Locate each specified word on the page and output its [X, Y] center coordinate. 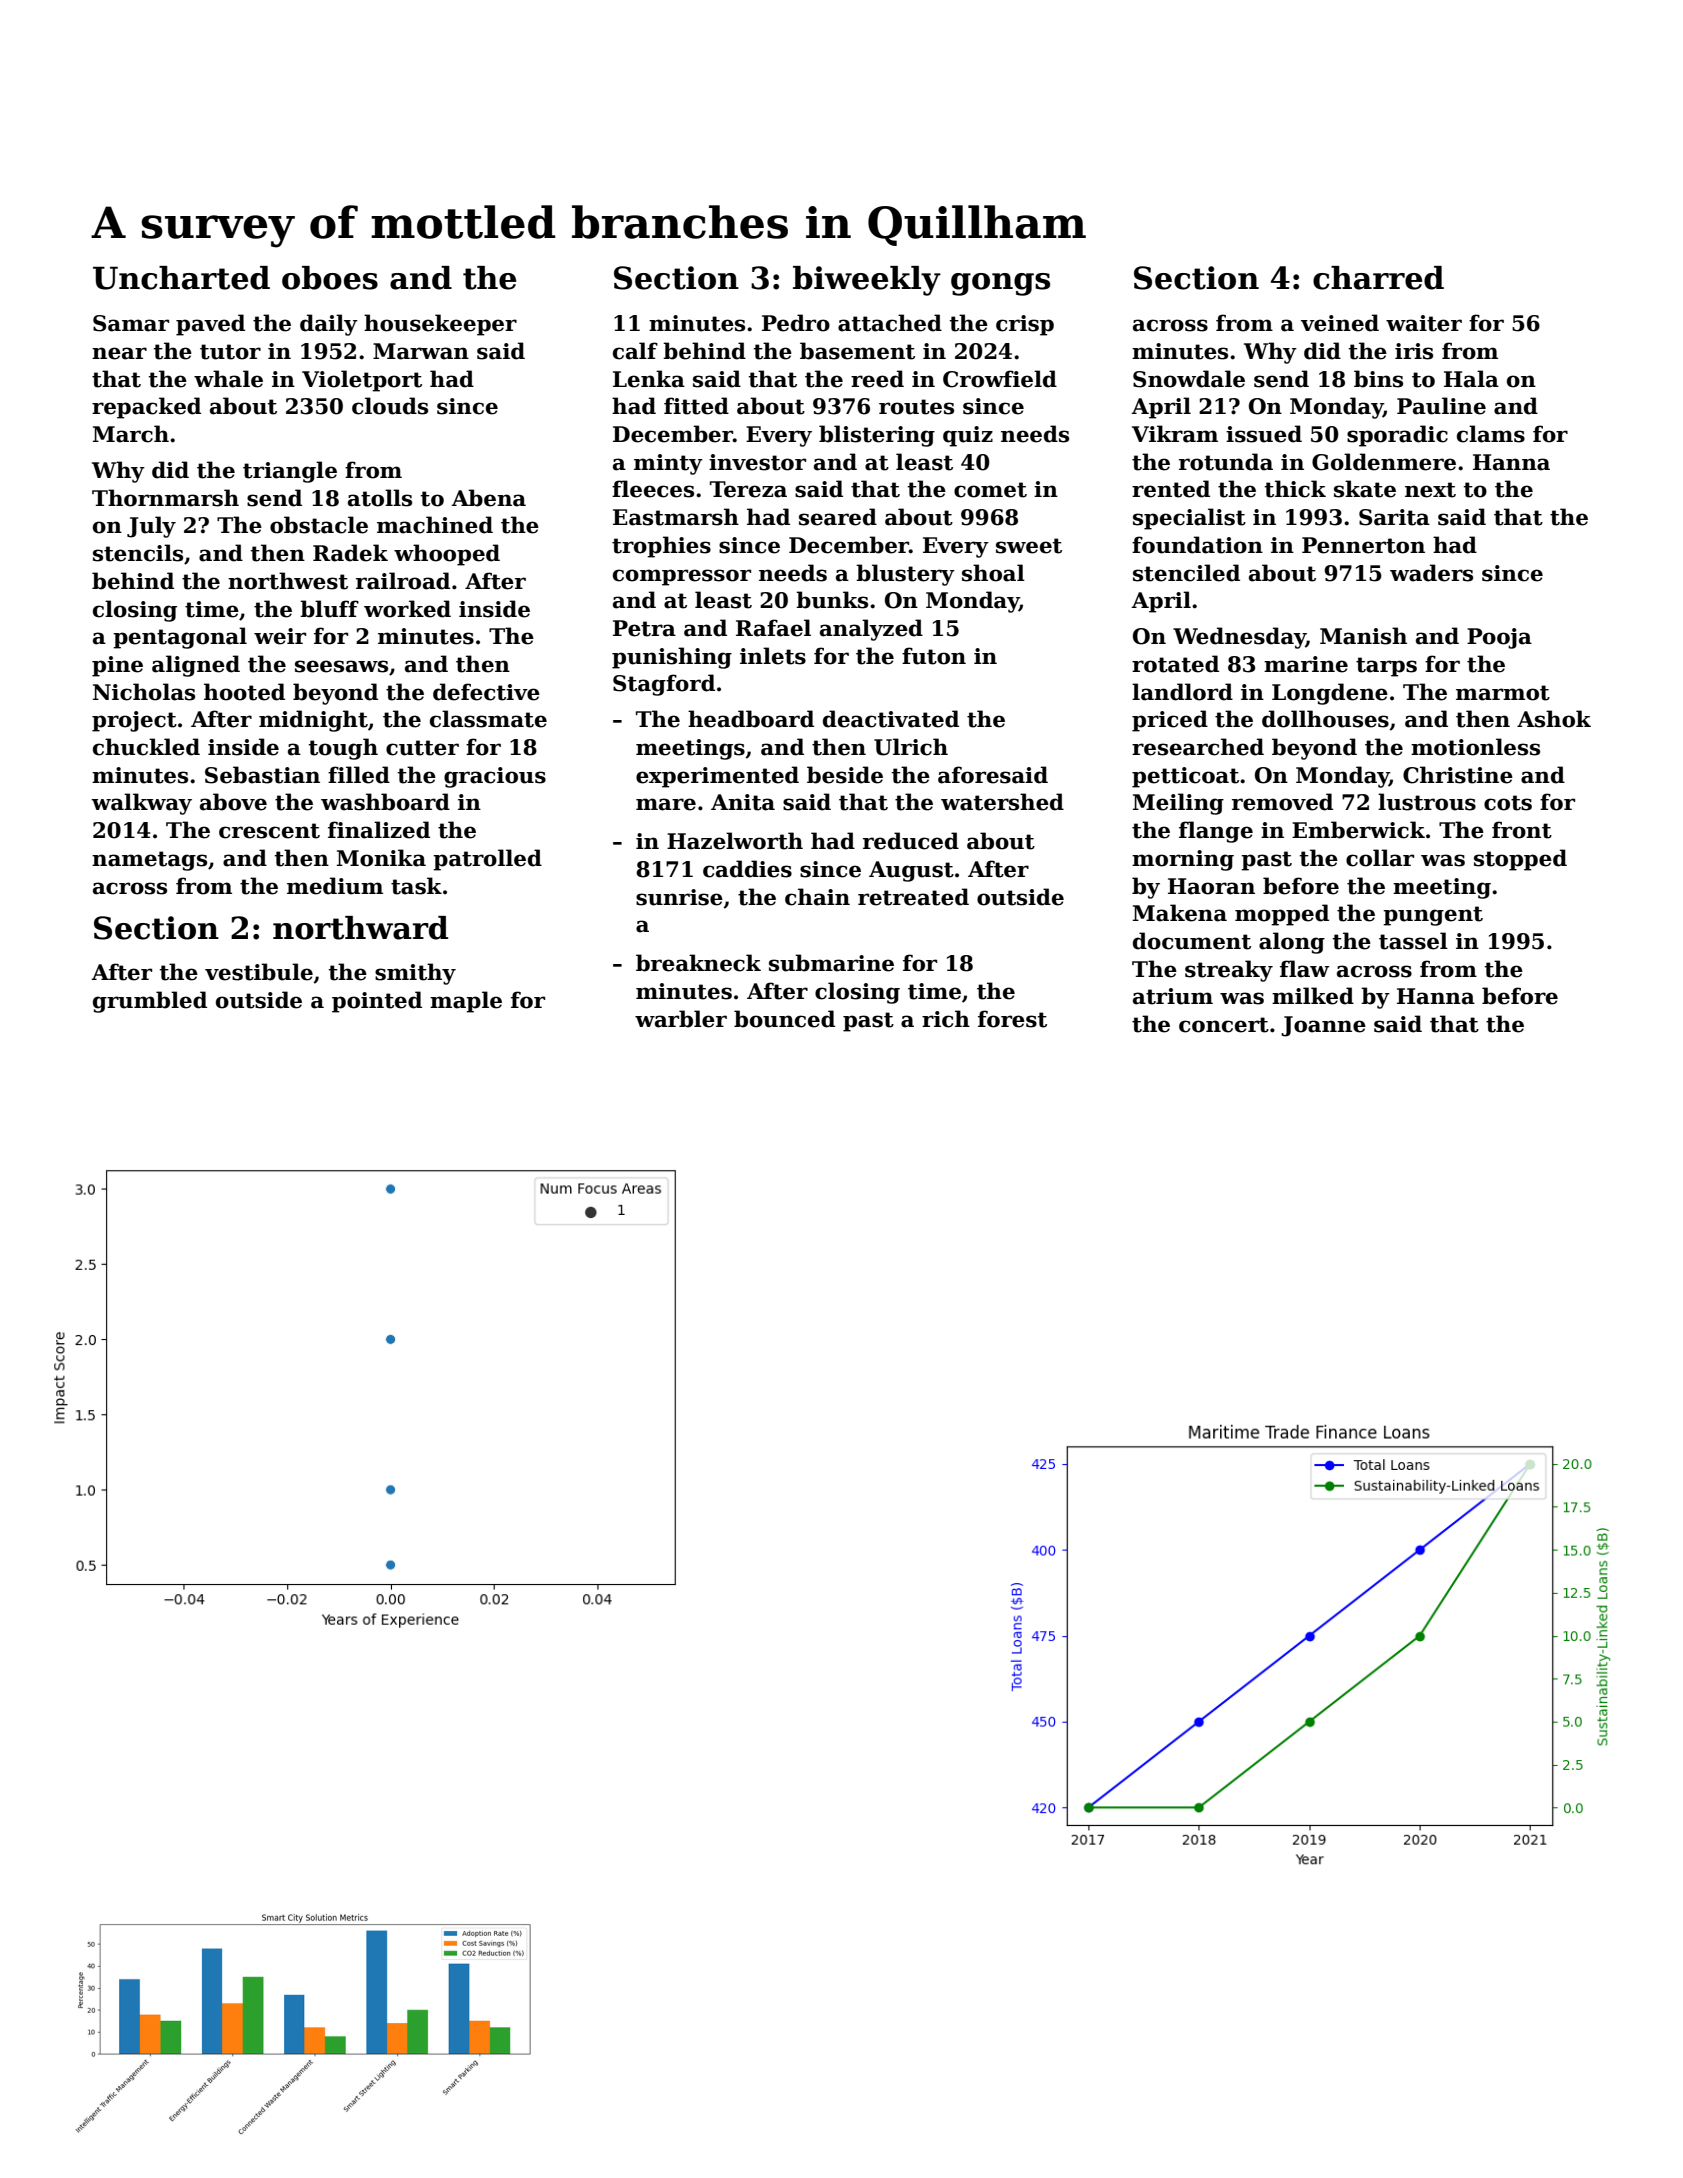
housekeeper [440, 325]
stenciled [1186, 573]
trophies [661, 547]
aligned [196, 666]
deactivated [891, 719]
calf [635, 351]
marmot [1503, 693]
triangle [290, 472]
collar [1380, 858]
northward [360, 928]
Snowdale [1189, 379]
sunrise [679, 897]
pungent [1433, 916]
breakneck [698, 963]
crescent [269, 831]
